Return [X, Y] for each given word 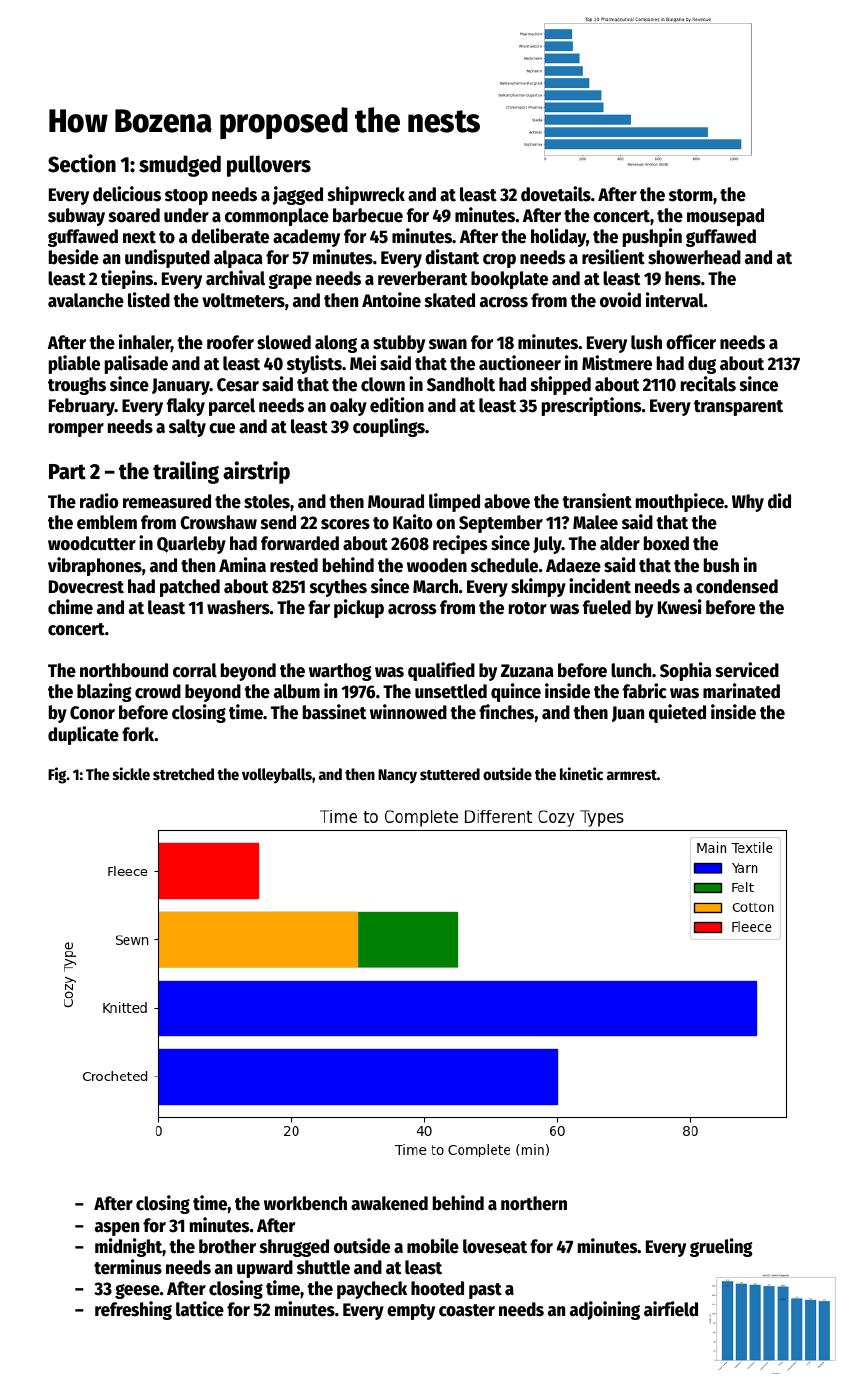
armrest [632, 775]
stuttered [450, 774]
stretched [183, 774]
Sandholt [461, 384]
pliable [74, 364]
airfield [671, 1309]
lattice [200, 1309]
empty [411, 1312]
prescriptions [591, 406]
